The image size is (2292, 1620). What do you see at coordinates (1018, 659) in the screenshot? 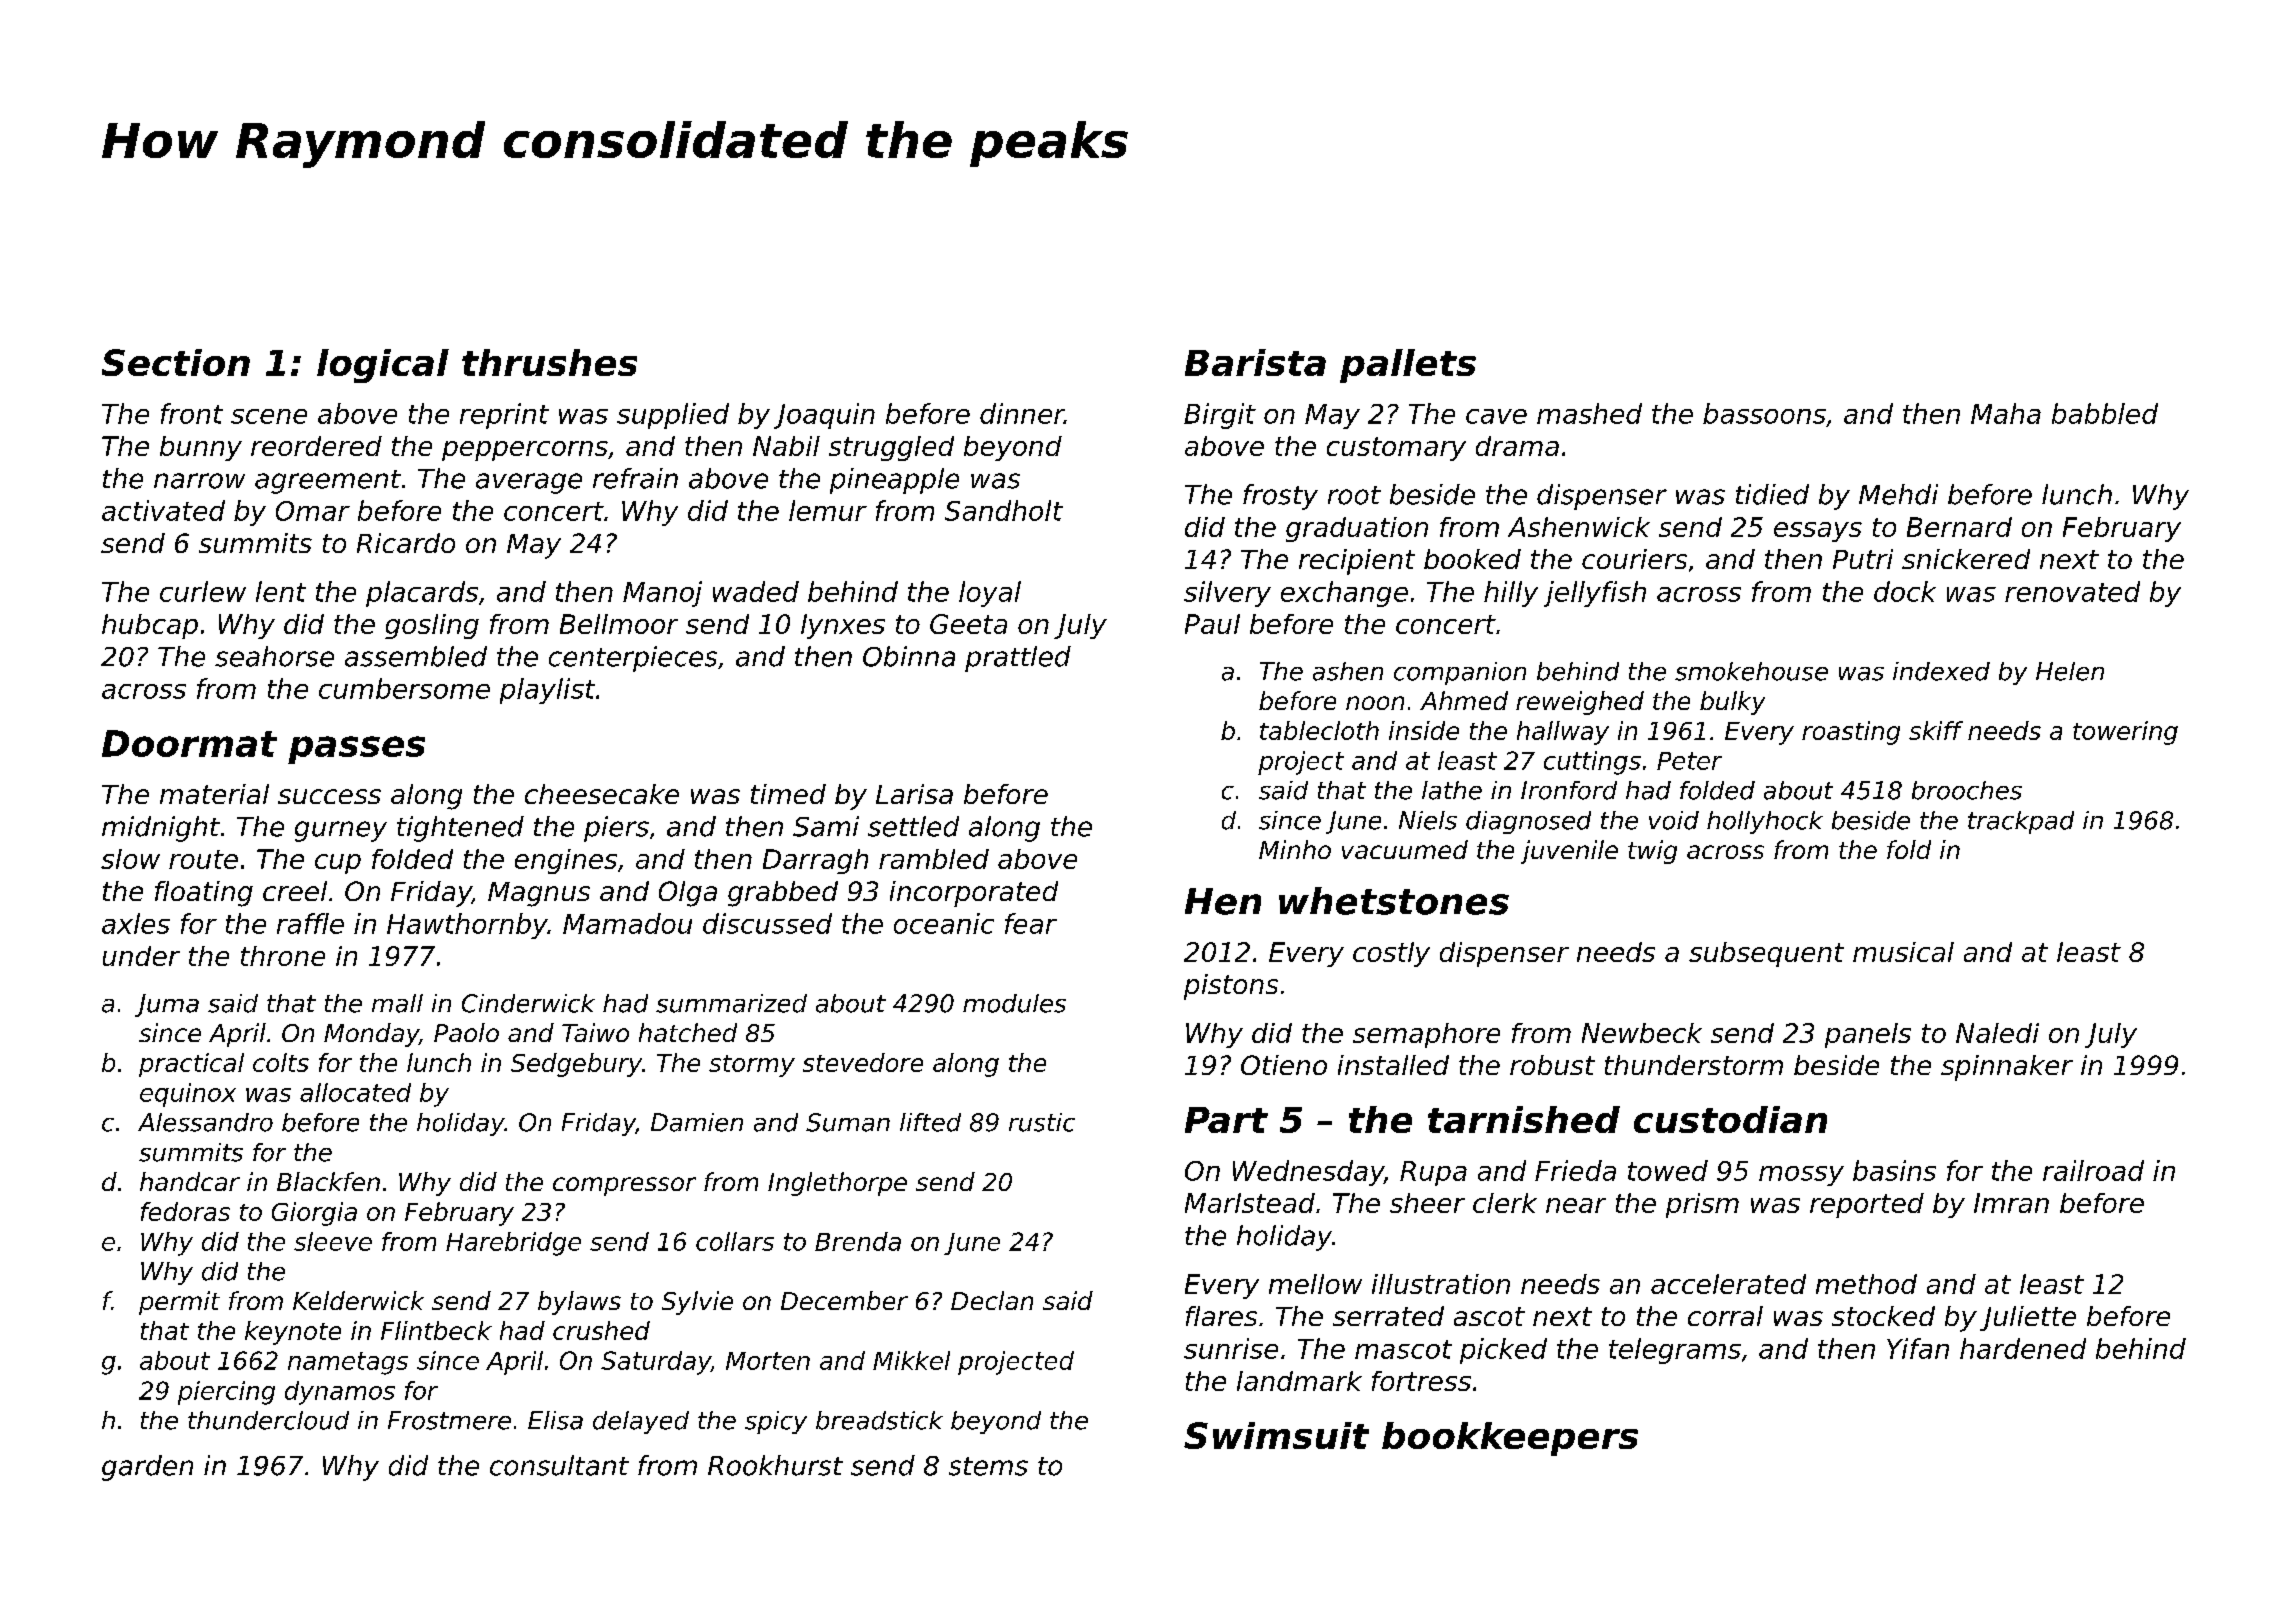
I see `prattled` at bounding box center [1018, 659].
